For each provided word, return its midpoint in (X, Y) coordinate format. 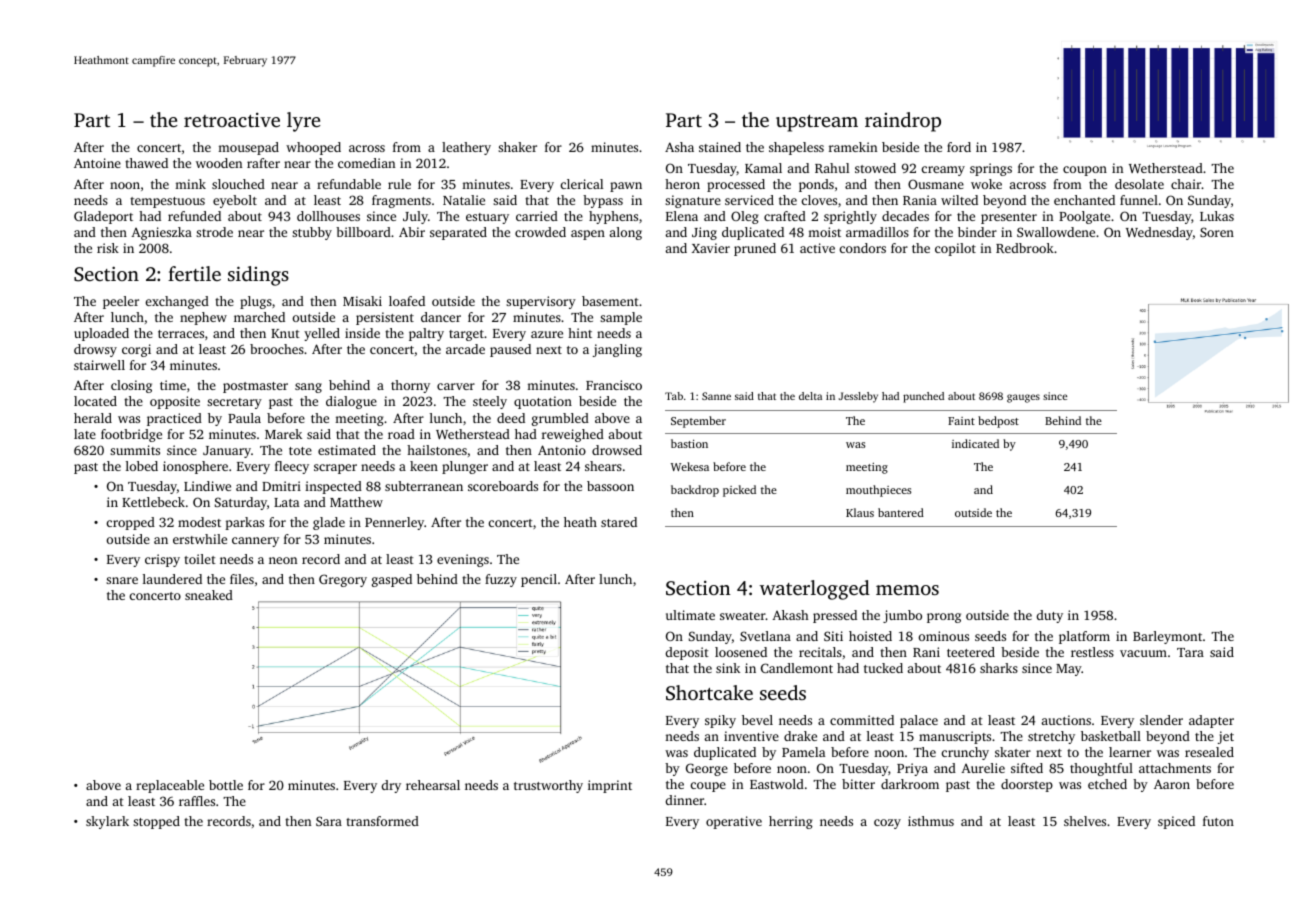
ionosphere (195, 467)
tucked (883, 668)
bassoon (610, 486)
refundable (349, 184)
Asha (679, 147)
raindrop (903, 122)
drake (800, 736)
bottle (226, 785)
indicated (975, 443)
